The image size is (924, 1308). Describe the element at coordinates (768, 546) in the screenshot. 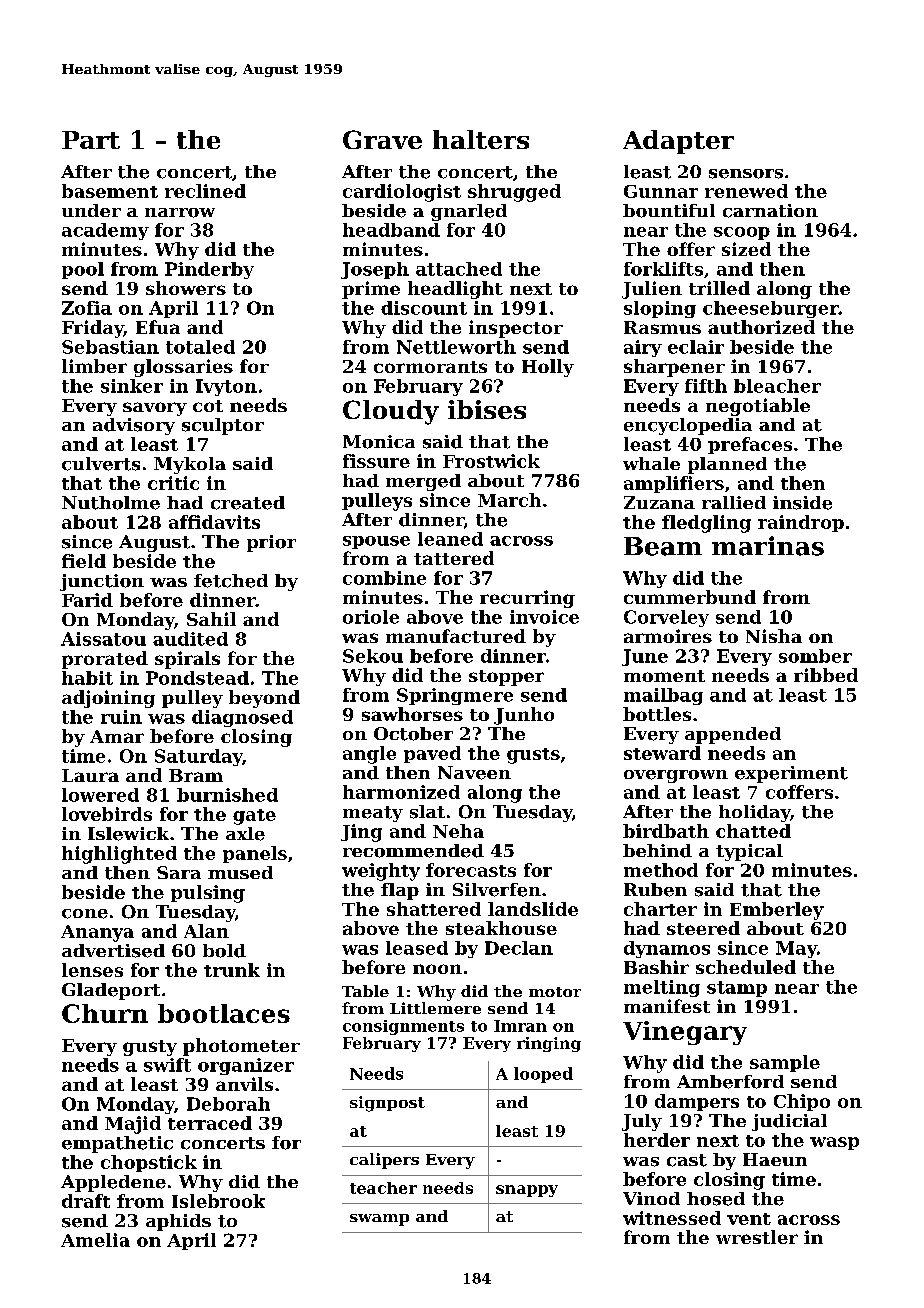

I see `marinas` at that location.
